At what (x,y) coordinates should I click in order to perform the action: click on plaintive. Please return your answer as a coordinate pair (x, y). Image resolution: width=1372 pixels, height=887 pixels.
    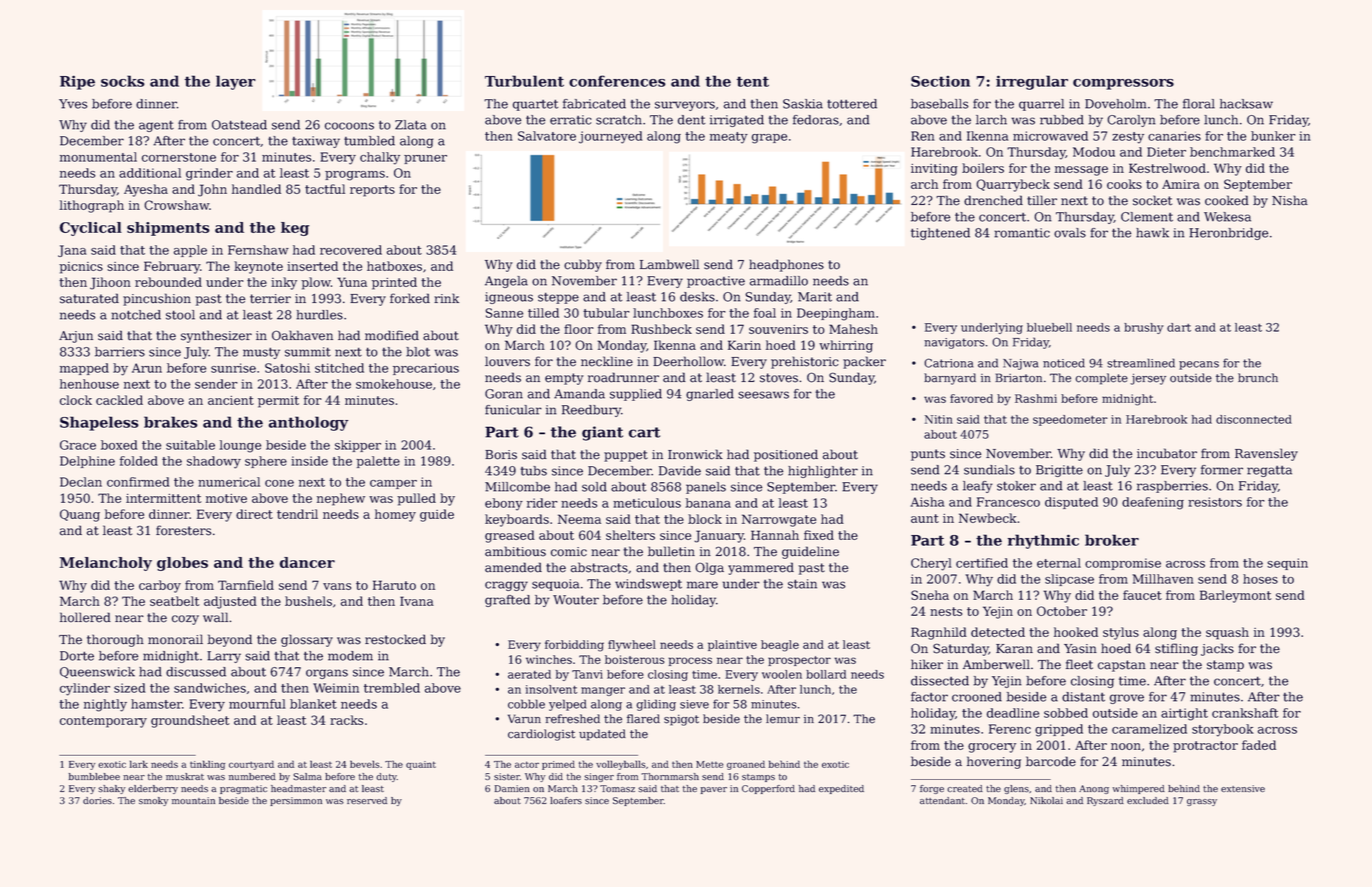
    Looking at the image, I should click on (732, 645).
